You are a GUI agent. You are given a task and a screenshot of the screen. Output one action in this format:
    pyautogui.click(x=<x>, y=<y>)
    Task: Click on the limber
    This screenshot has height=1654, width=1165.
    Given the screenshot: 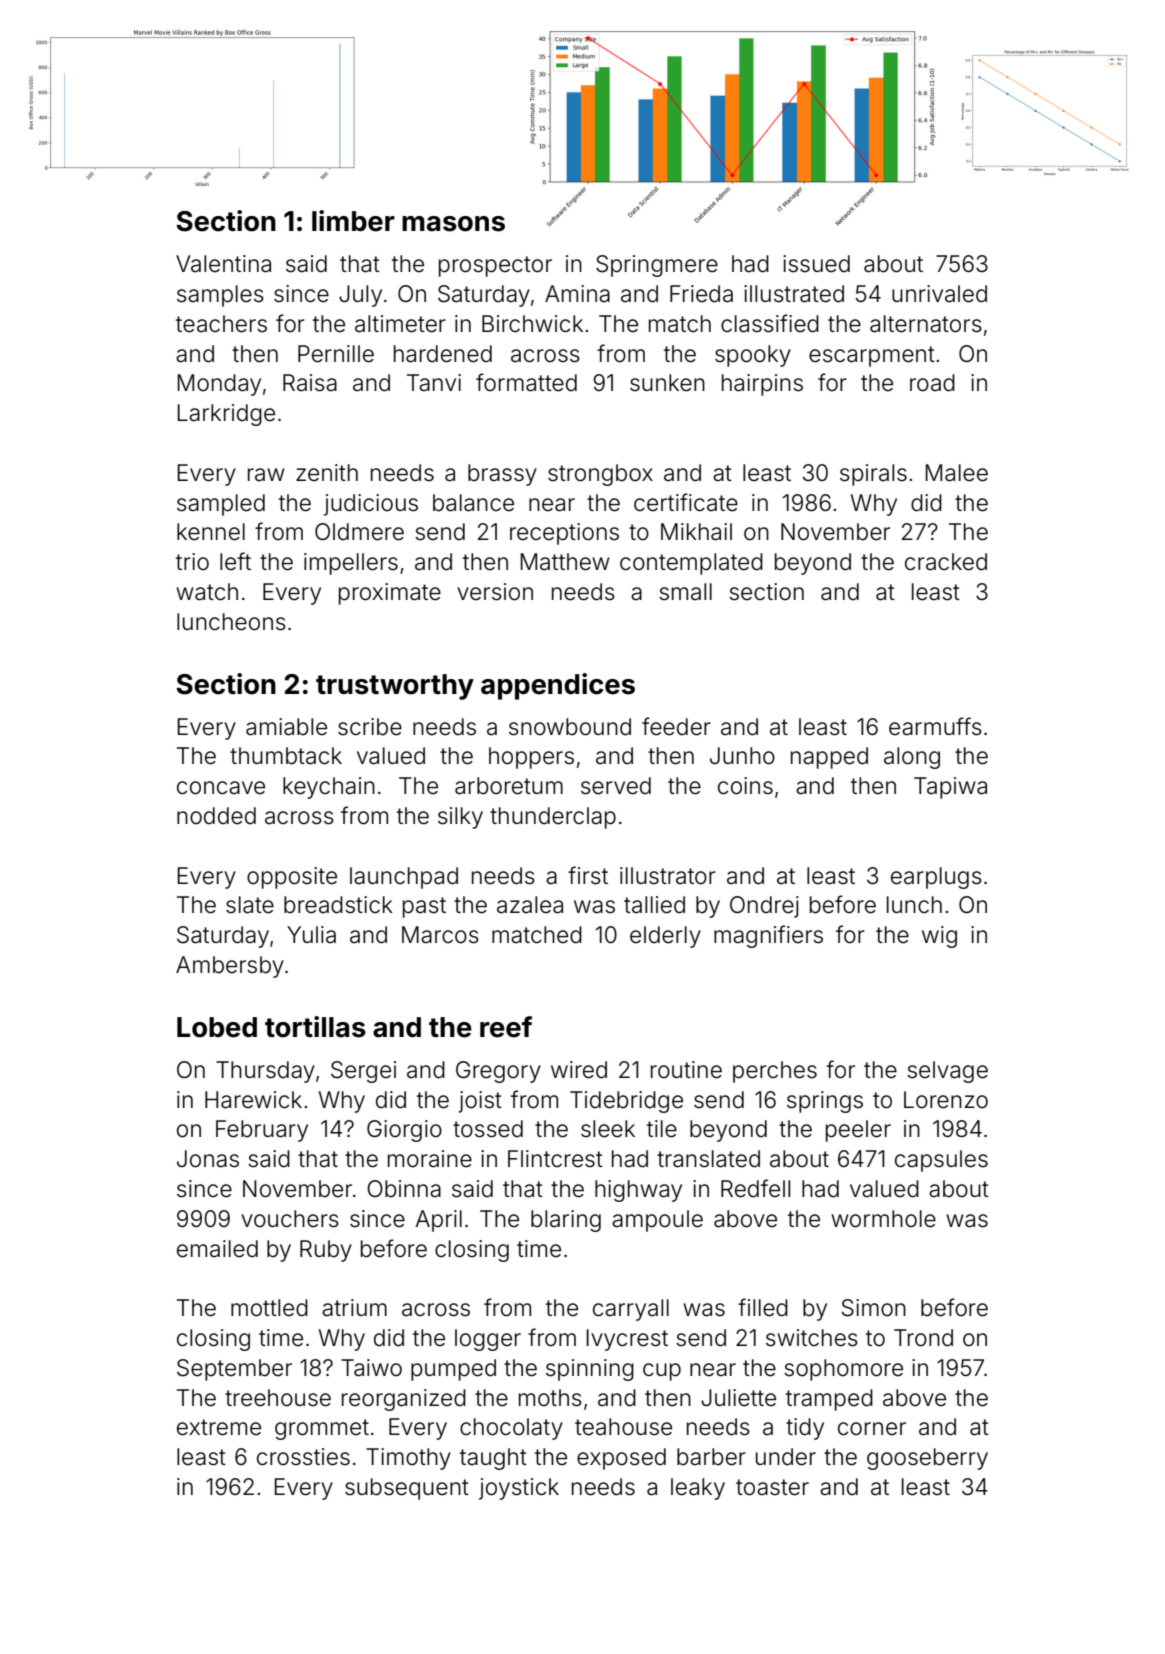 What is the action you would take?
    pyautogui.click(x=353, y=221)
